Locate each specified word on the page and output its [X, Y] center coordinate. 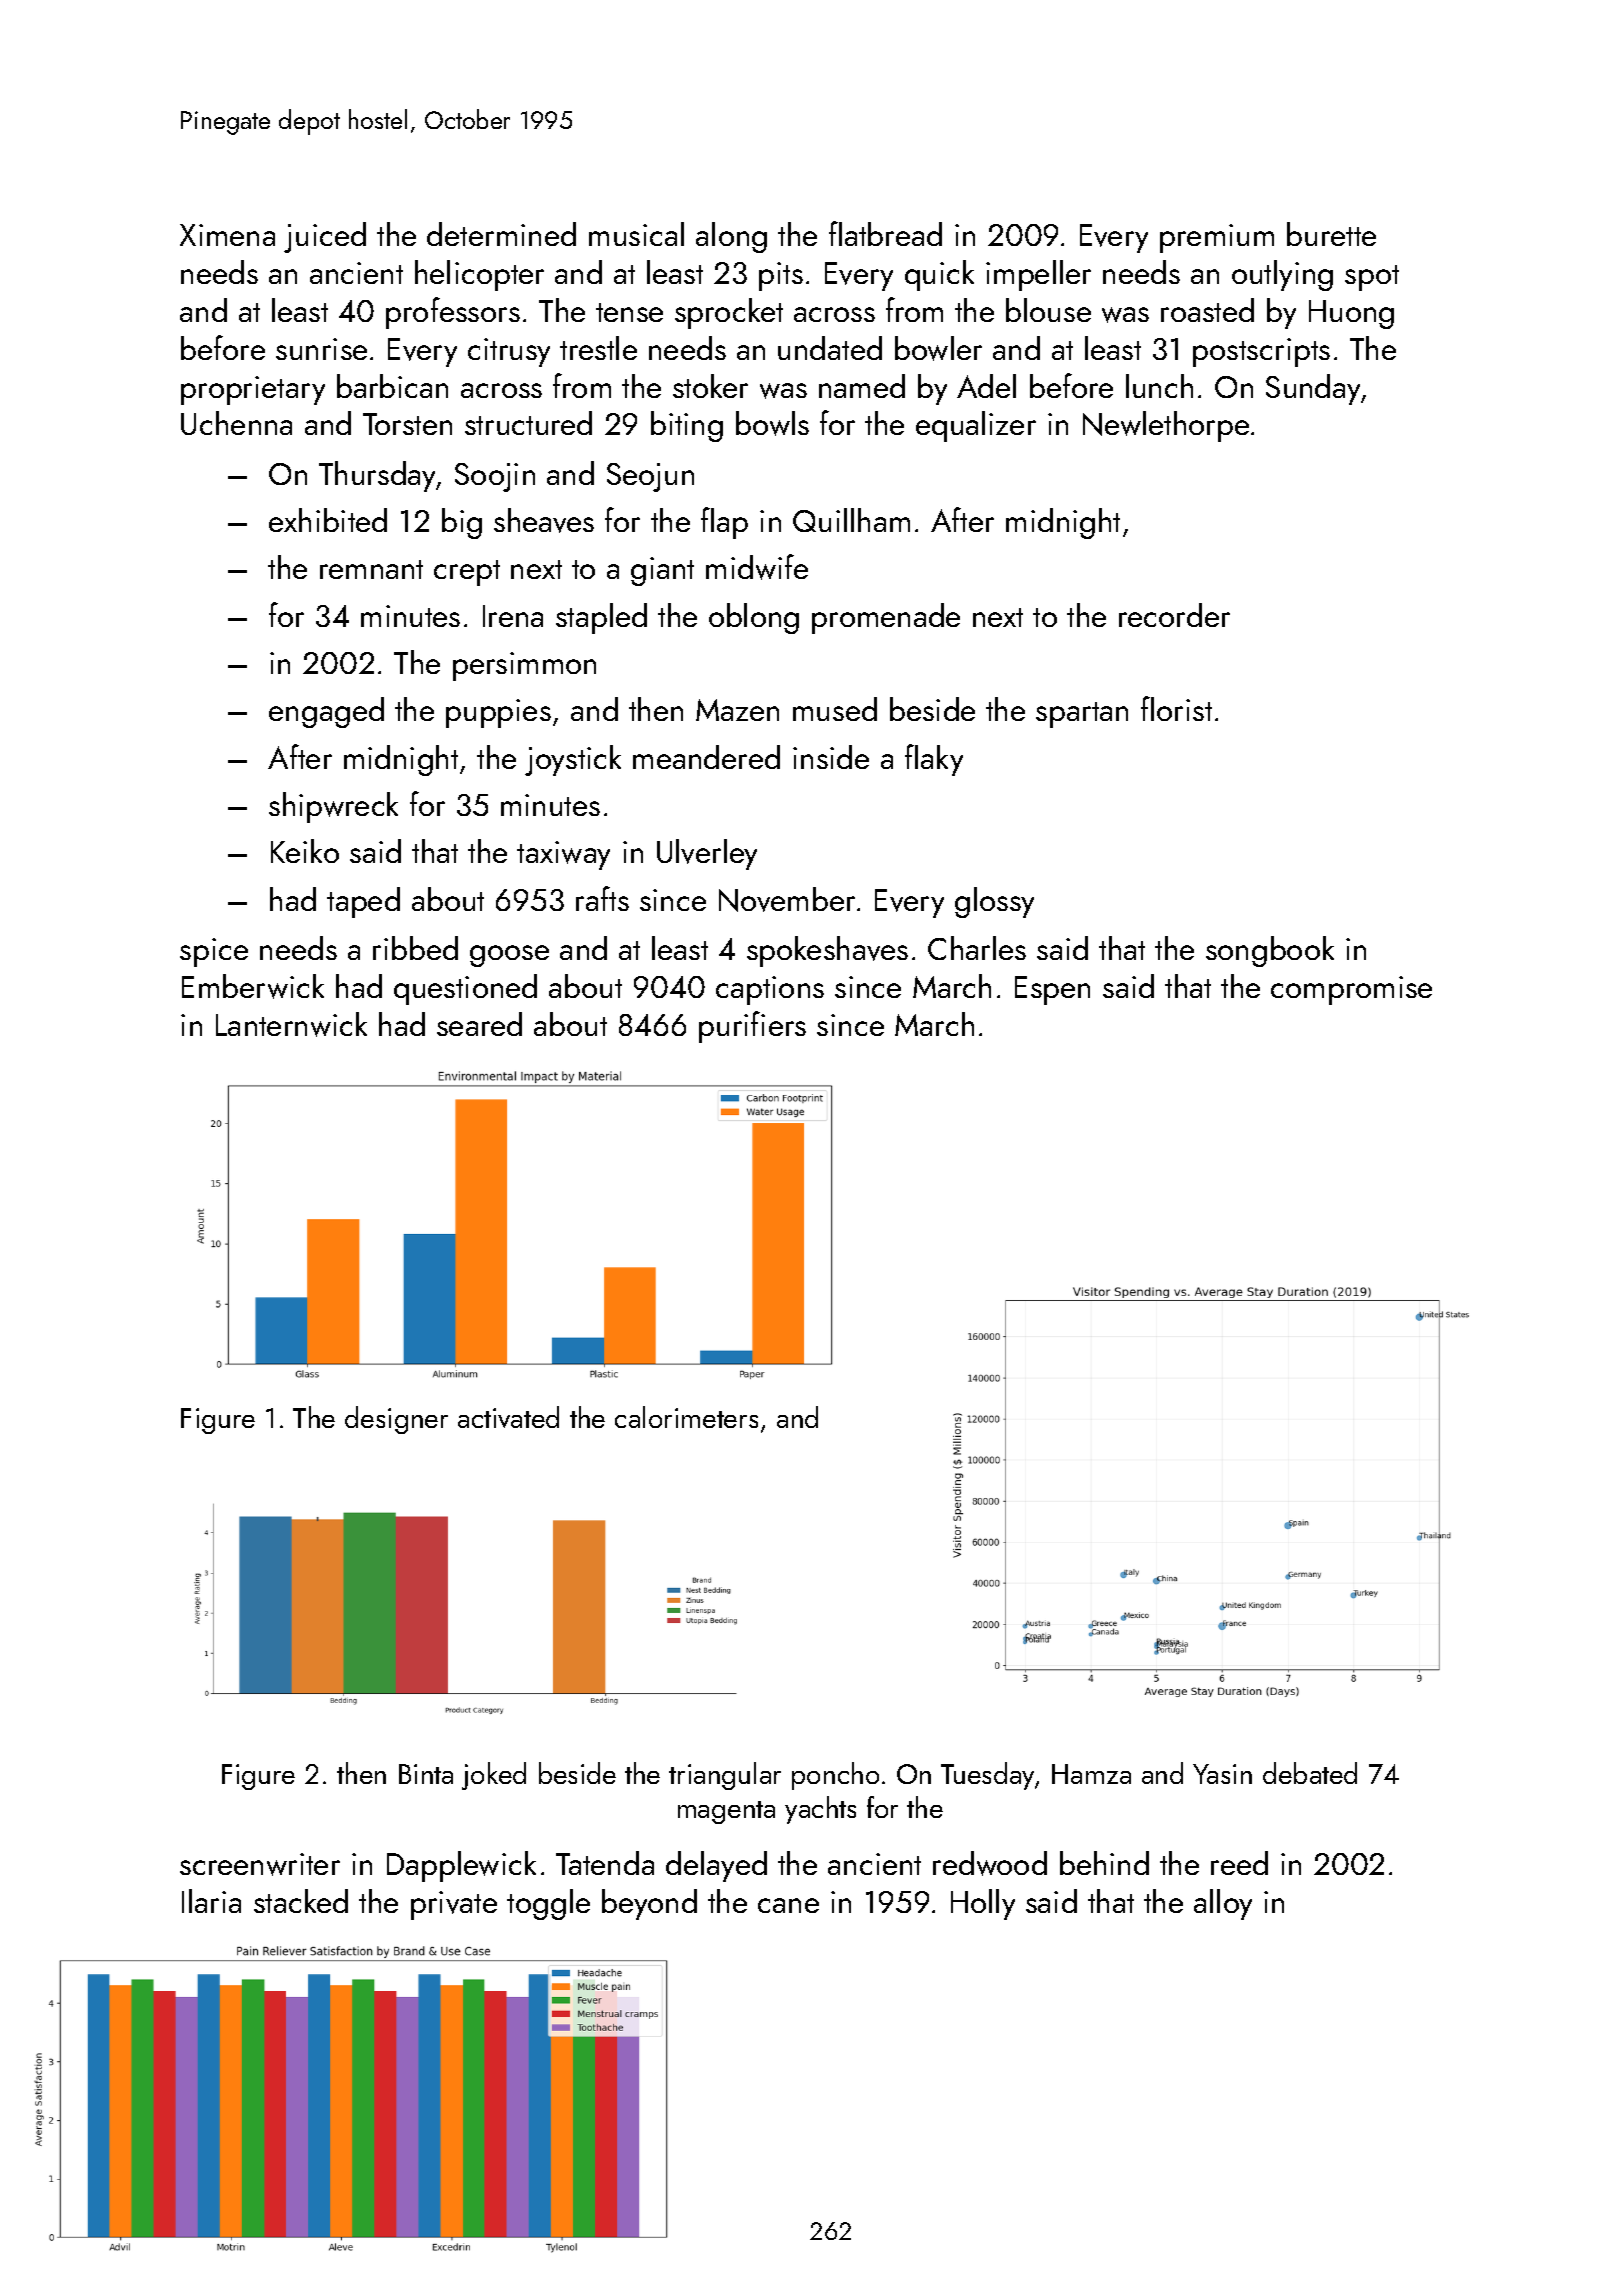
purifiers [752, 1027]
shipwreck [333, 807]
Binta [426, 1774]
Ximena [227, 235]
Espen [1052, 990]
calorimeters [686, 1417]
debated [1310, 1773]
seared [479, 1024]
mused [835, 709]
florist [1176, 708]
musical [636, 234]
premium [1217, 238]
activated [508, 1417]
